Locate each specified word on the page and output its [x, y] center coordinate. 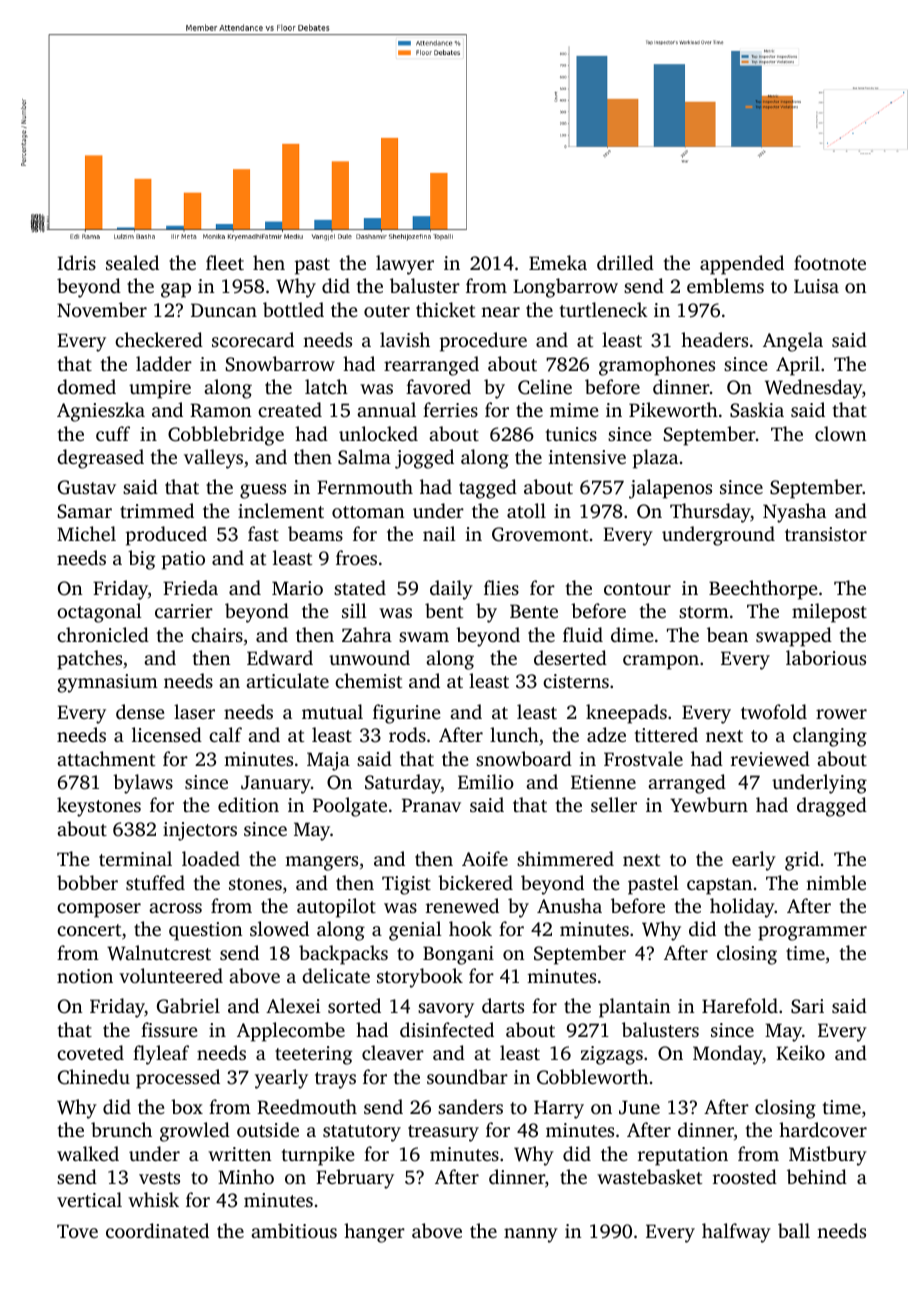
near [500, 312]
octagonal [99, 613]
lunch [514, 734]
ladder [164, 363]
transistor [826, 534]
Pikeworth [673, 409]
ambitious [294, 1230]
